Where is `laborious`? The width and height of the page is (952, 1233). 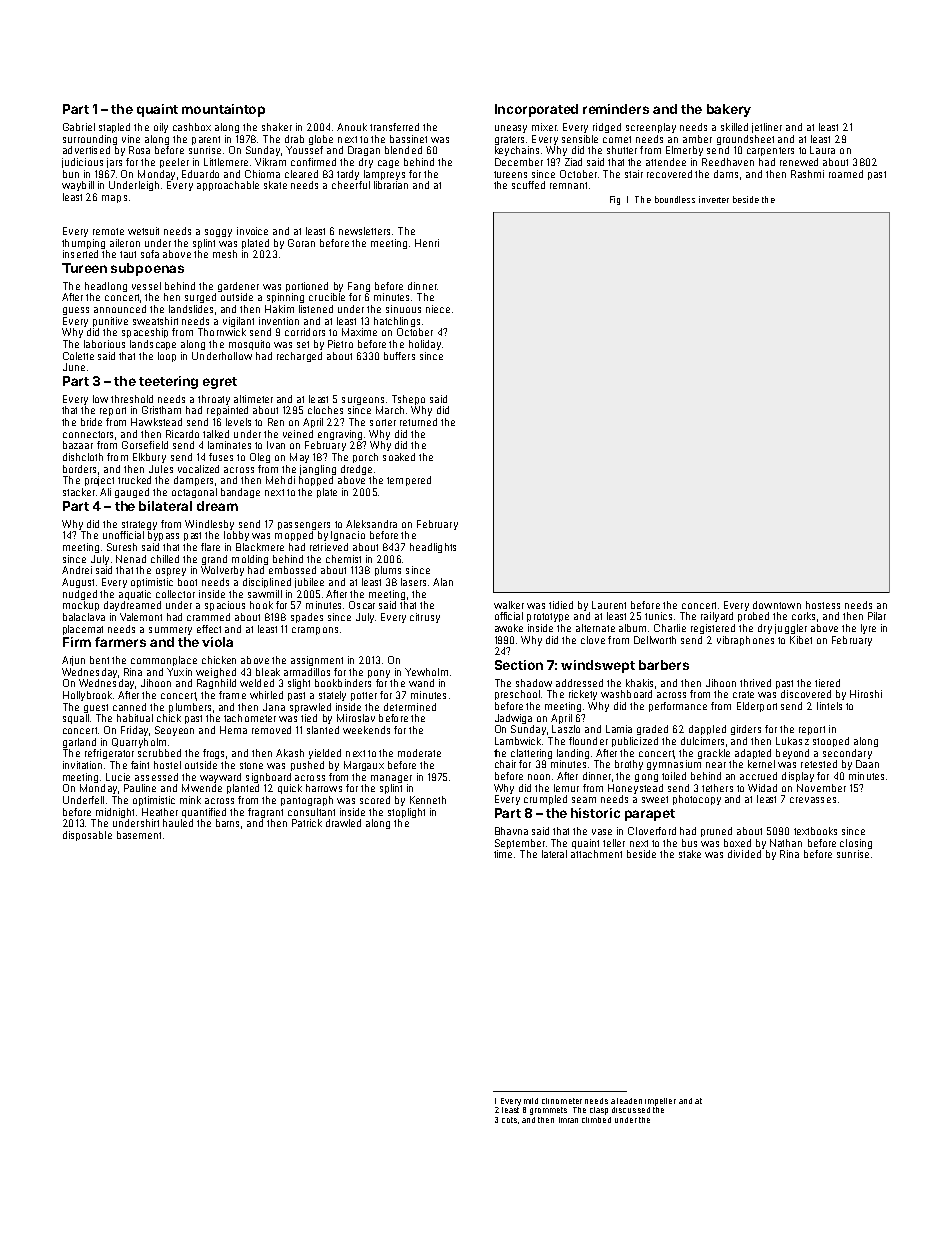 laborious is located at coordinates (104, 344).
